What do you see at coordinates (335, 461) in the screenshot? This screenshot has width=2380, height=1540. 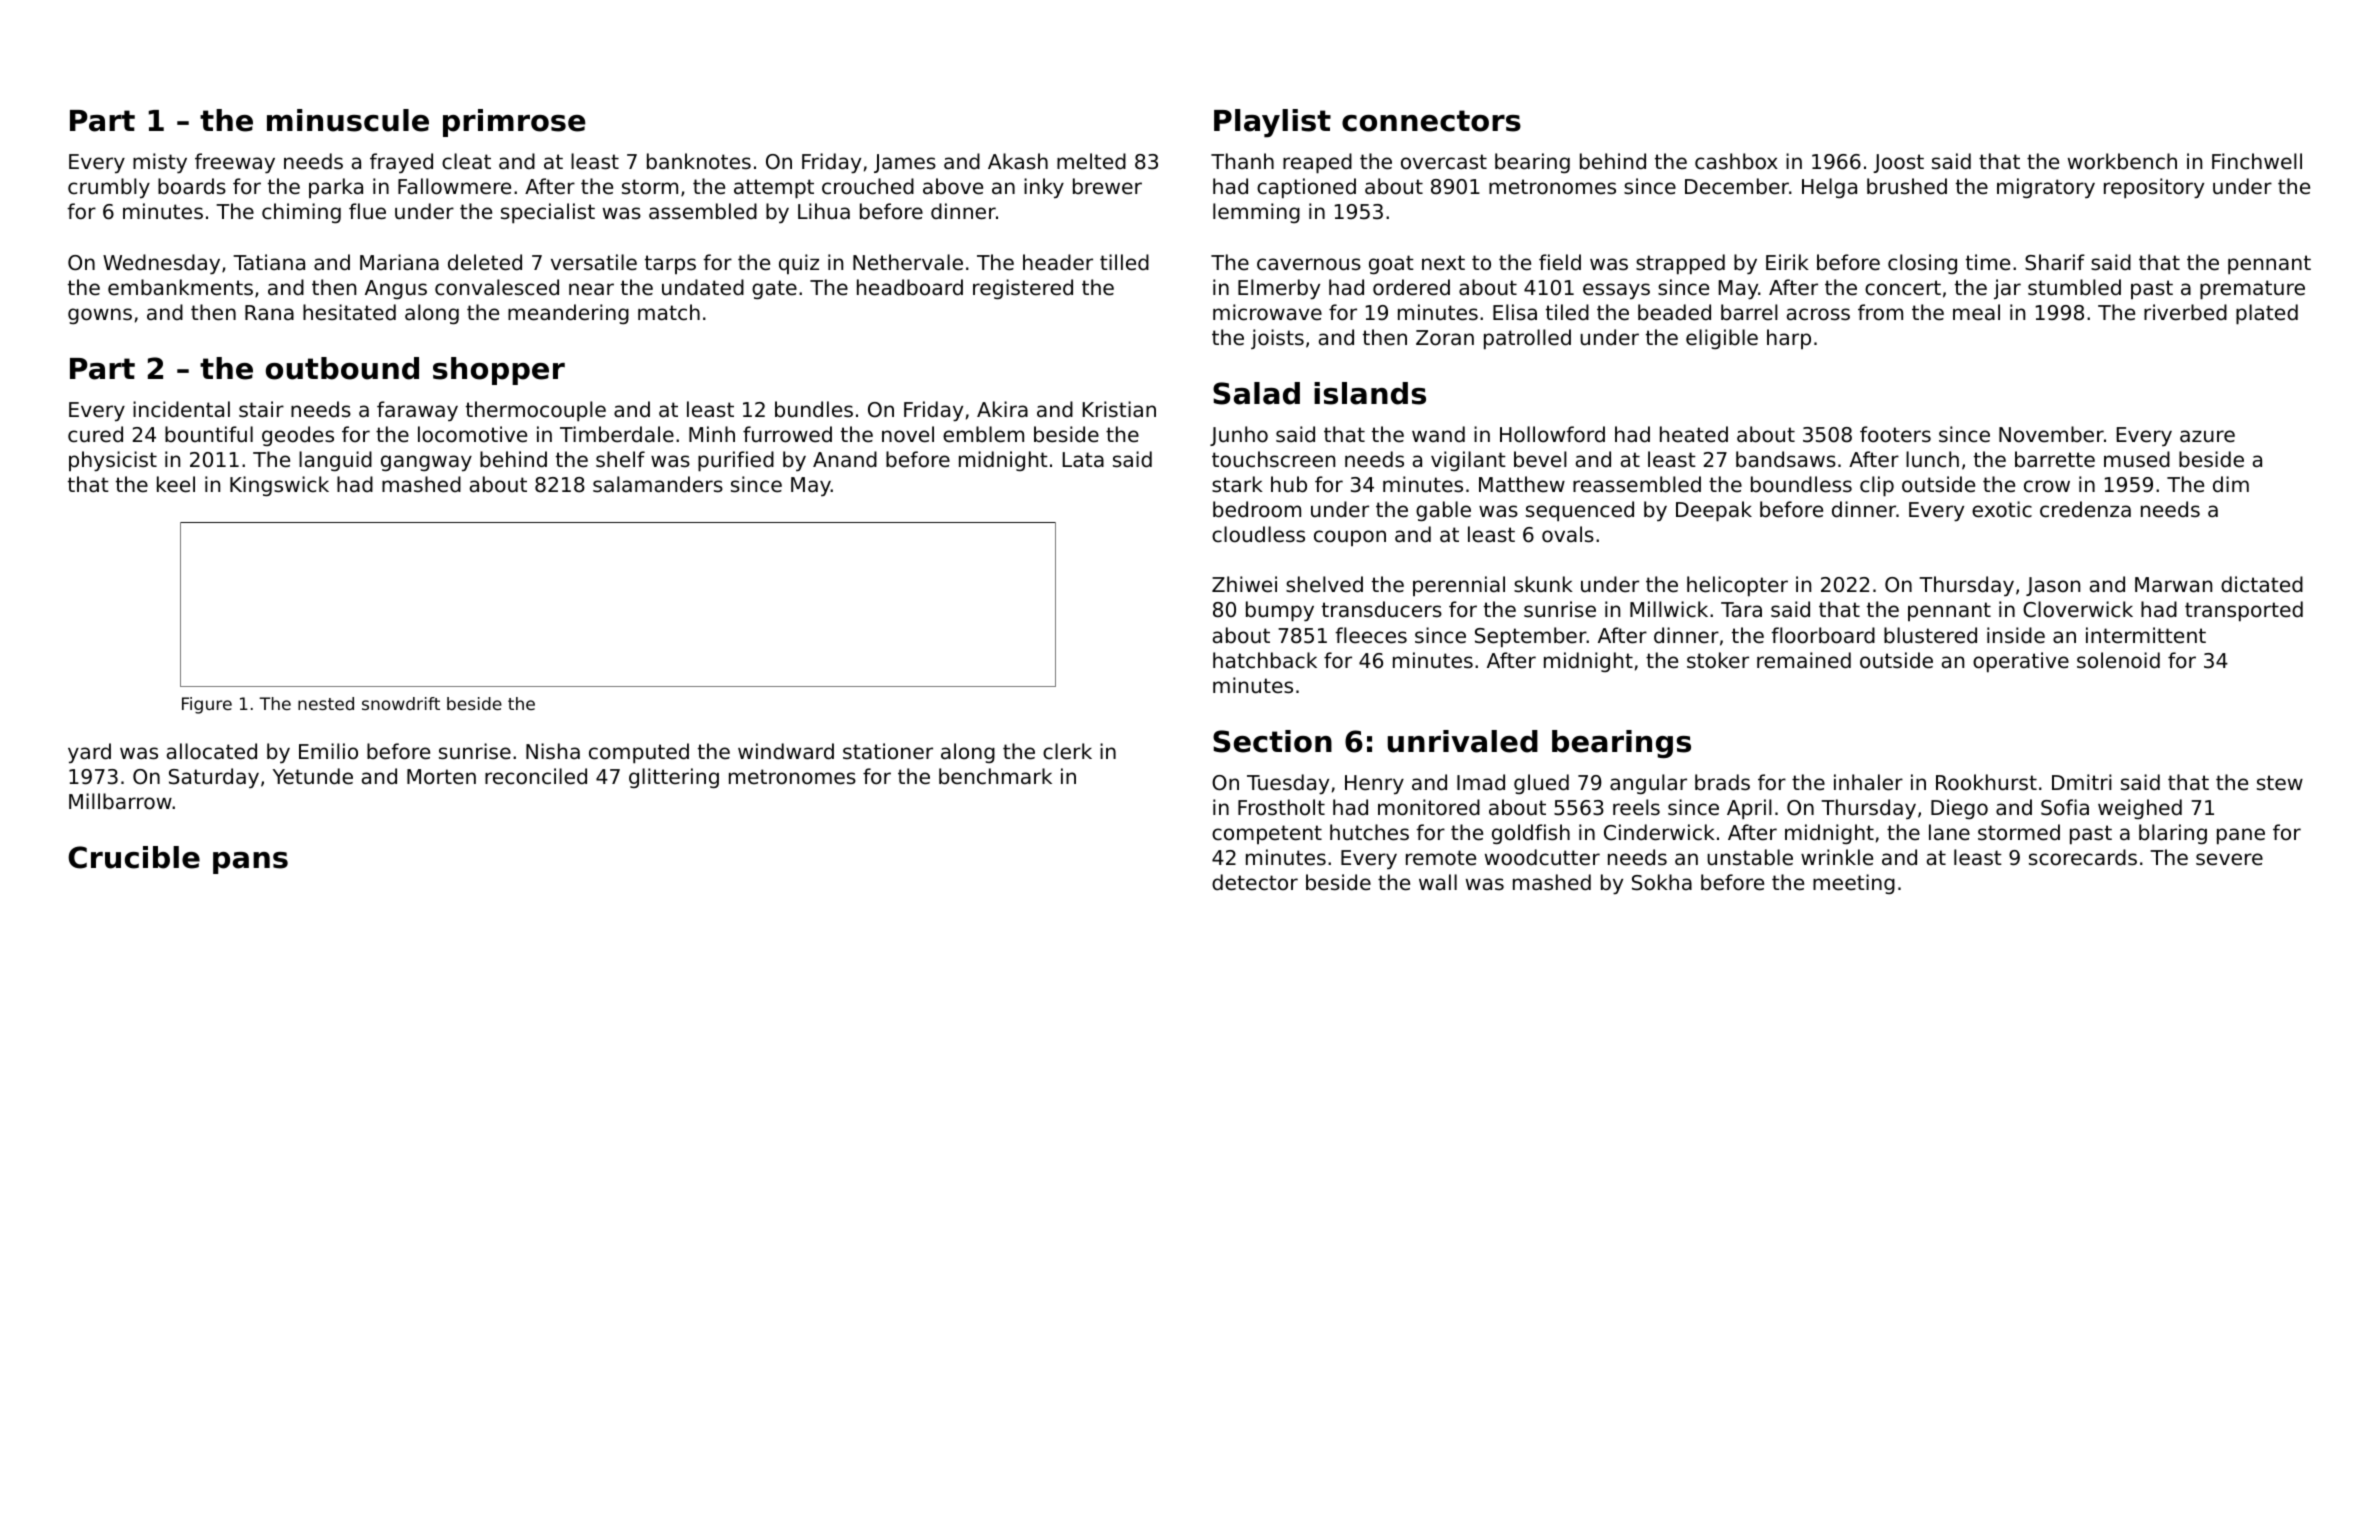 I see `languid` at bounding box center [335, 461].
